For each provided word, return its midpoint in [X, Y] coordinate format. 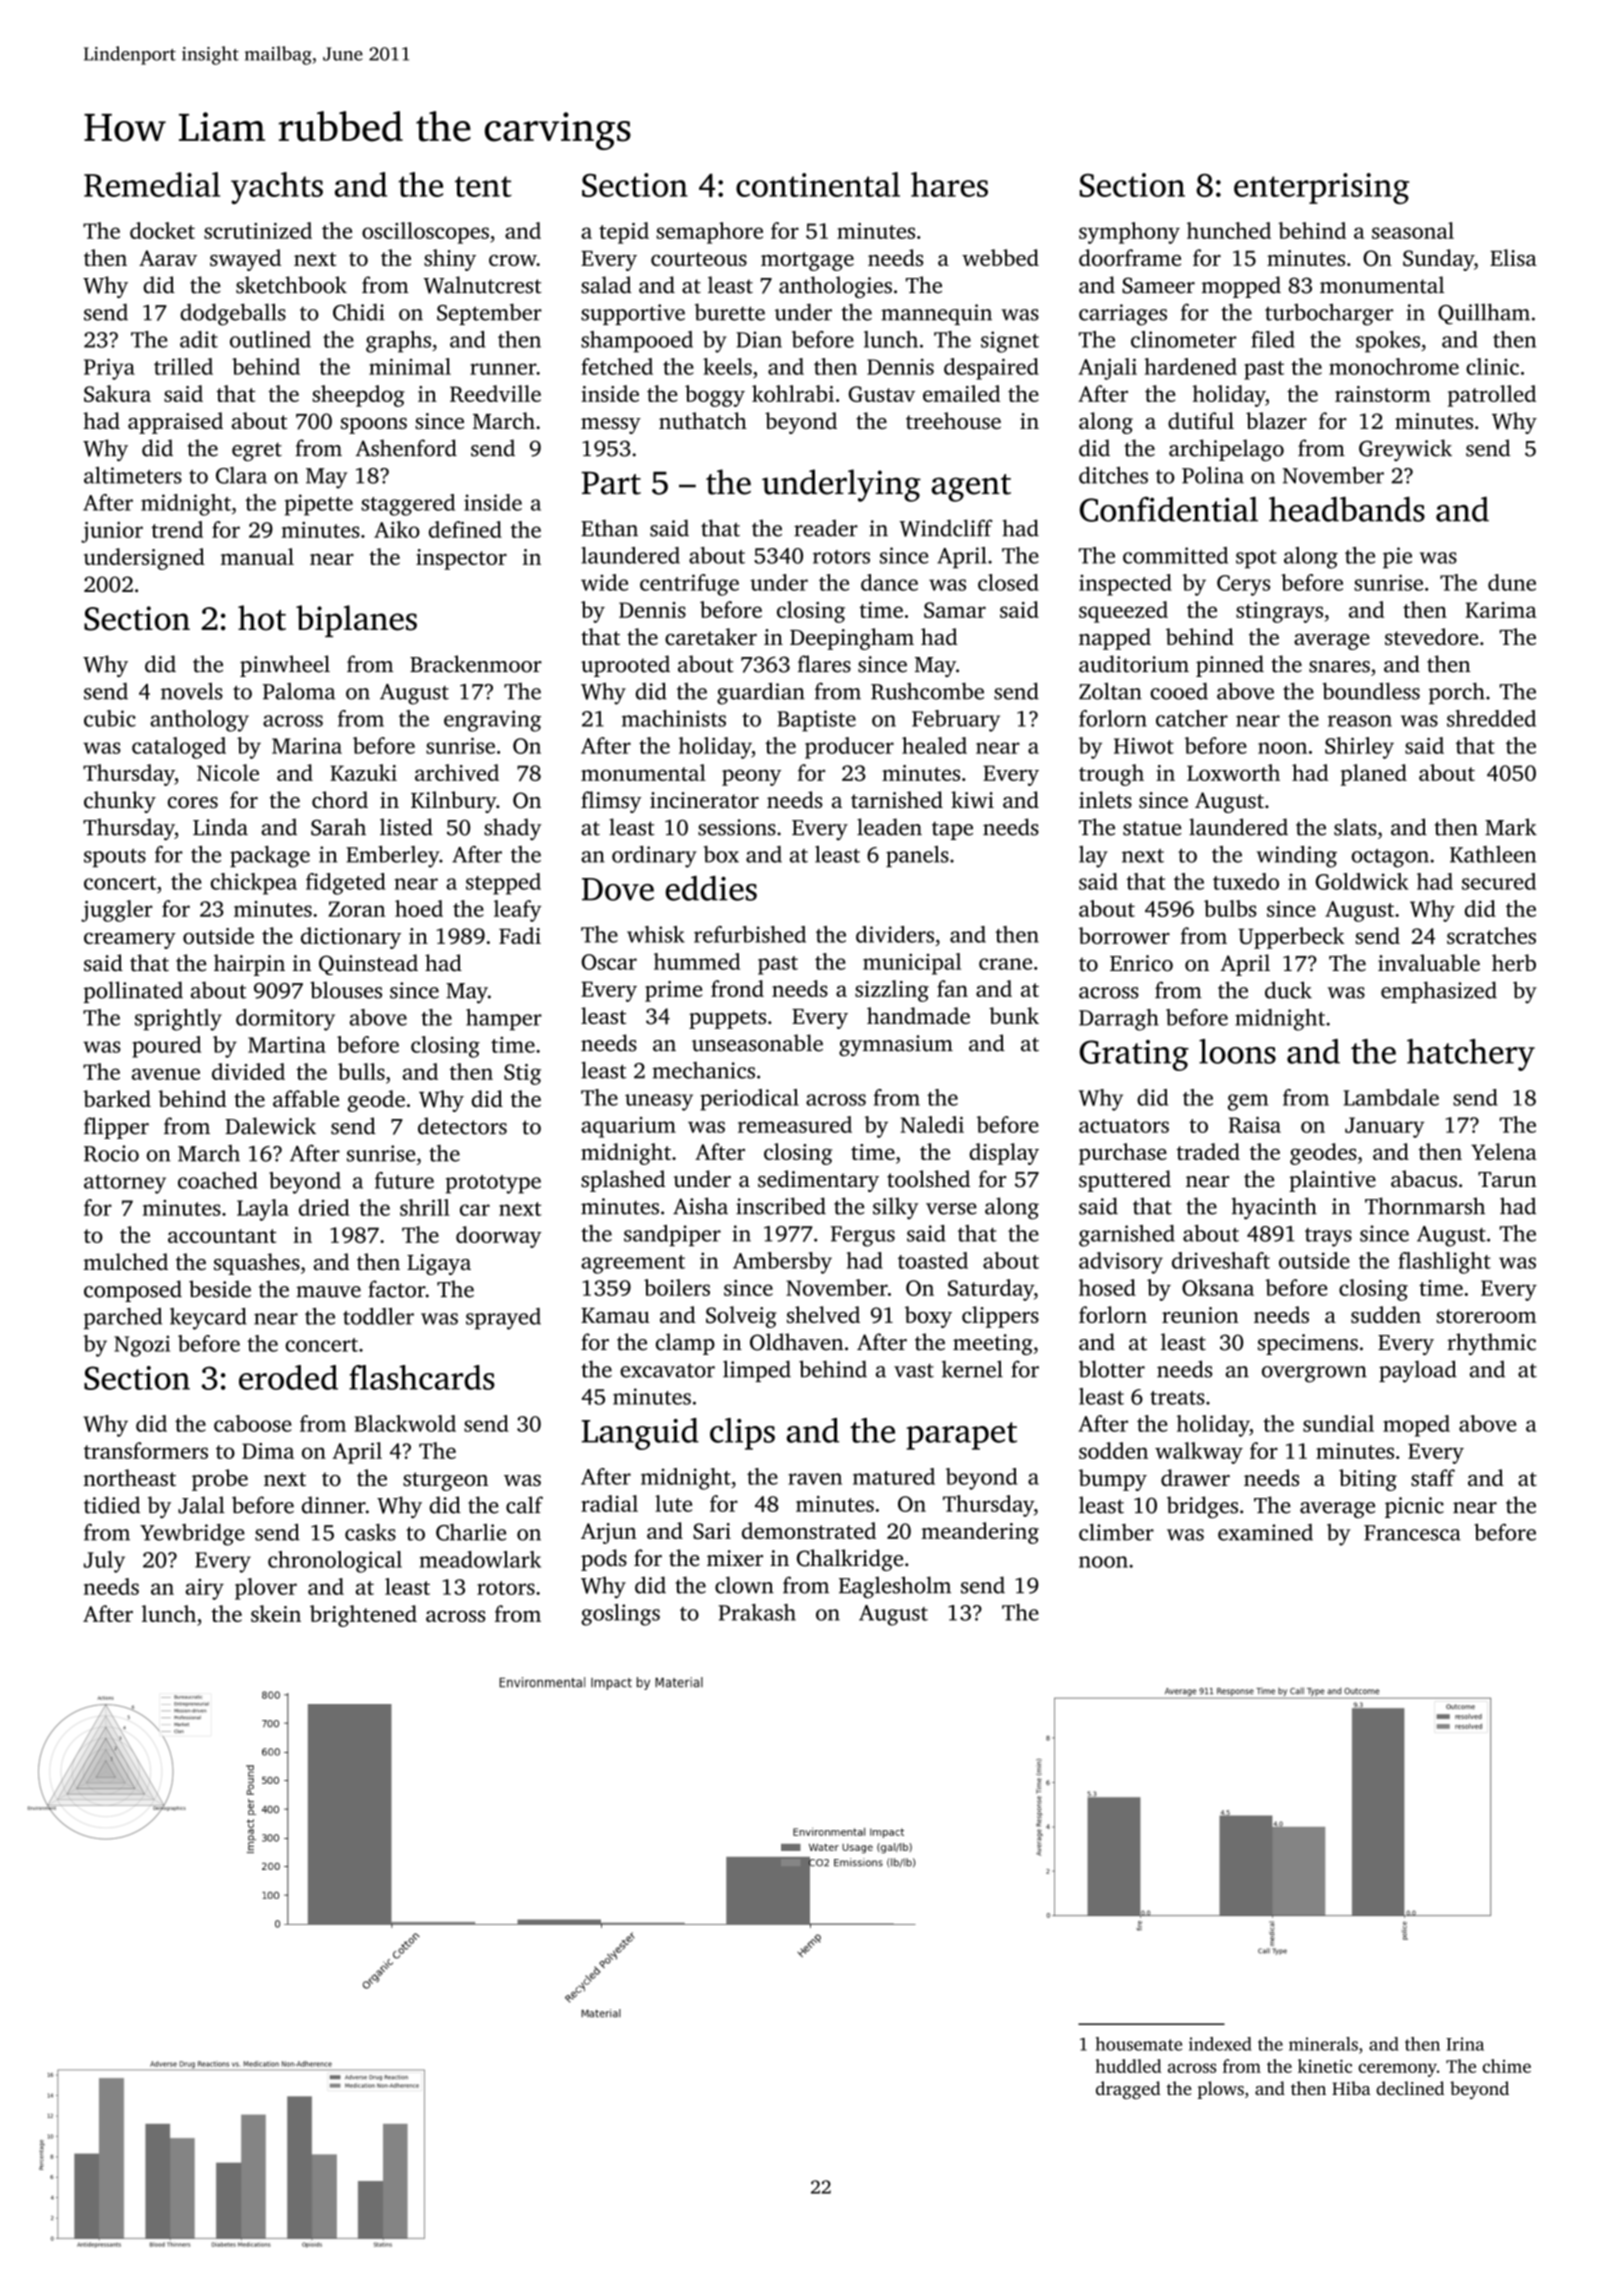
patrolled [1492, 396]
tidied [112, 1505]
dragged [1128, 2090]
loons [1237, 1051]
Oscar [609, 962]
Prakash [757, 1612]
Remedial [152, 184]
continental [818, 184]
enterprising [1321, 188]
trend [177, 529]
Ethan [609, 528]
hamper [504, 1020]
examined [1265, 1532]
